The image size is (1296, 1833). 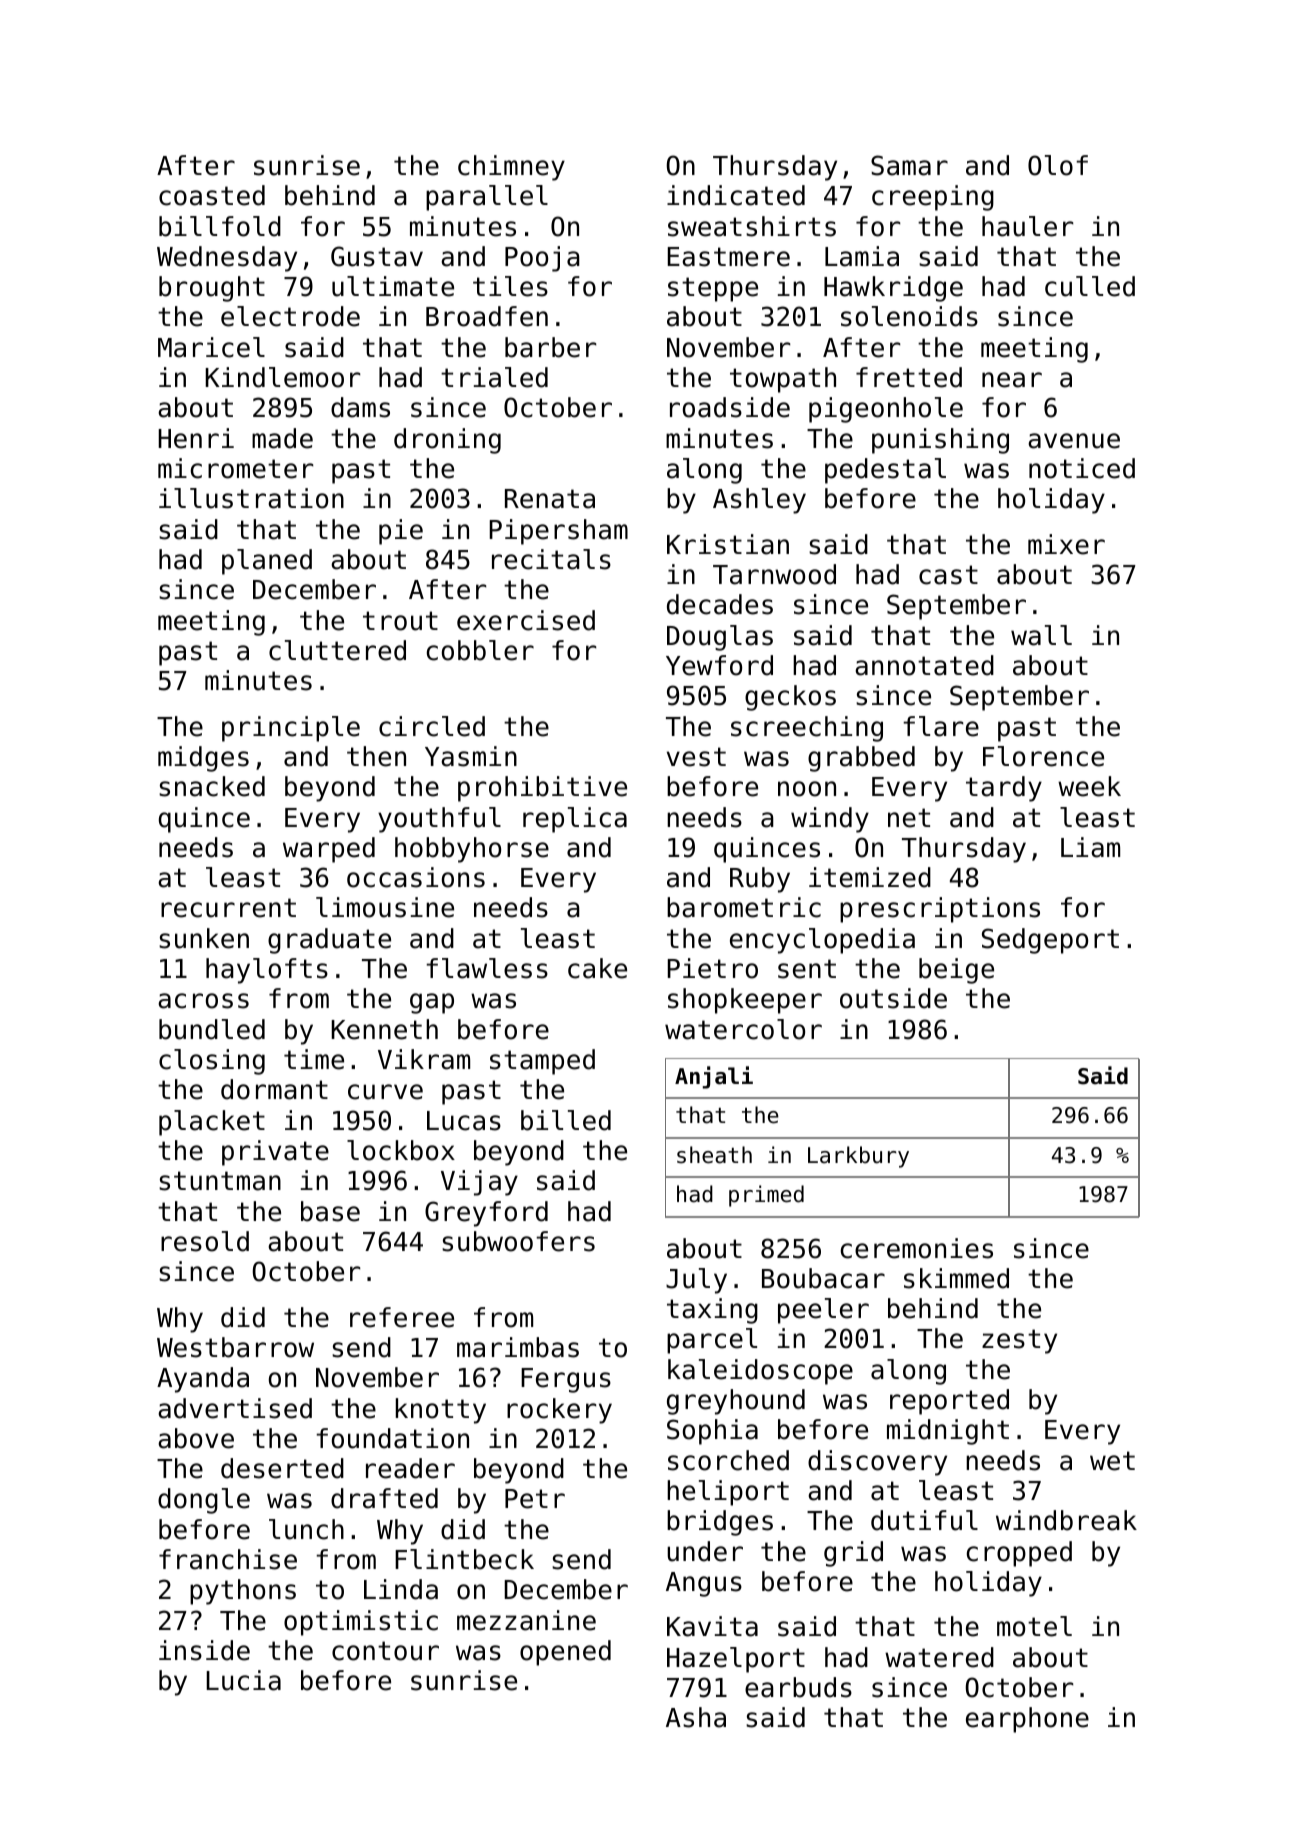 I want to click on marimbas, so click(x=518, y=1347).
